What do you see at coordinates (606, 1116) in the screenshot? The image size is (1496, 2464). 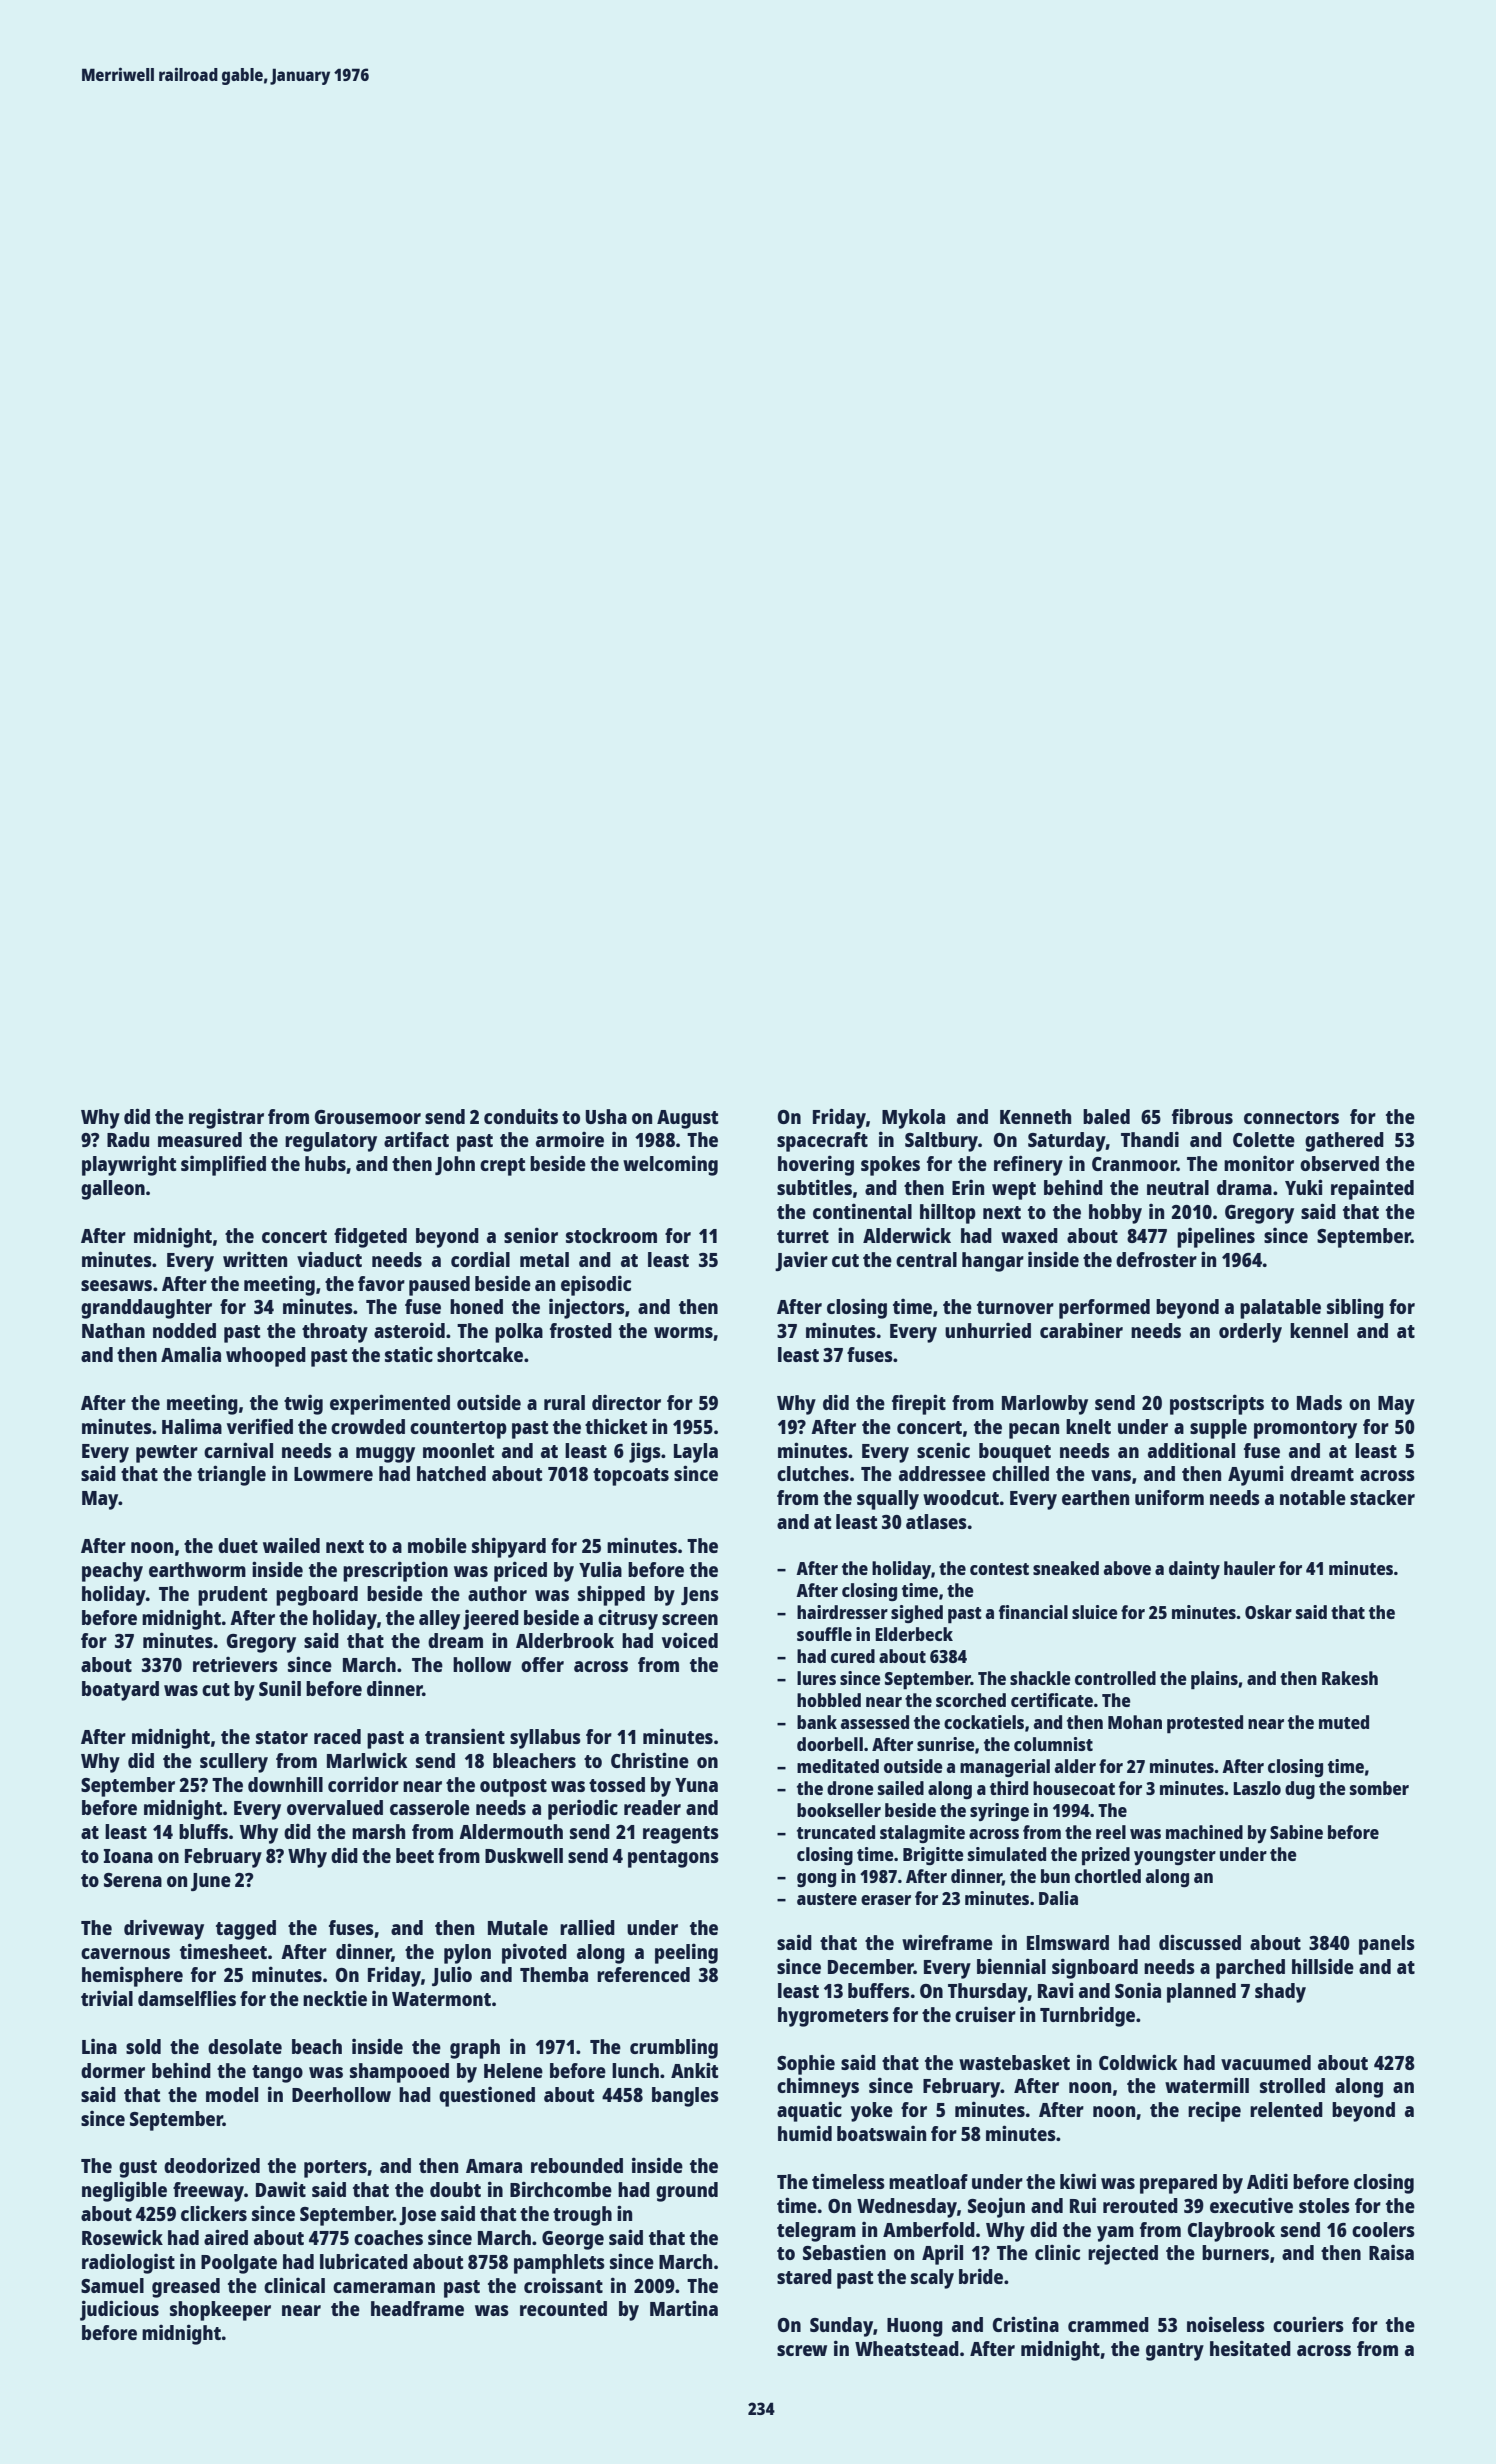 I see `Usha` at bounding box center [606, 1116].
